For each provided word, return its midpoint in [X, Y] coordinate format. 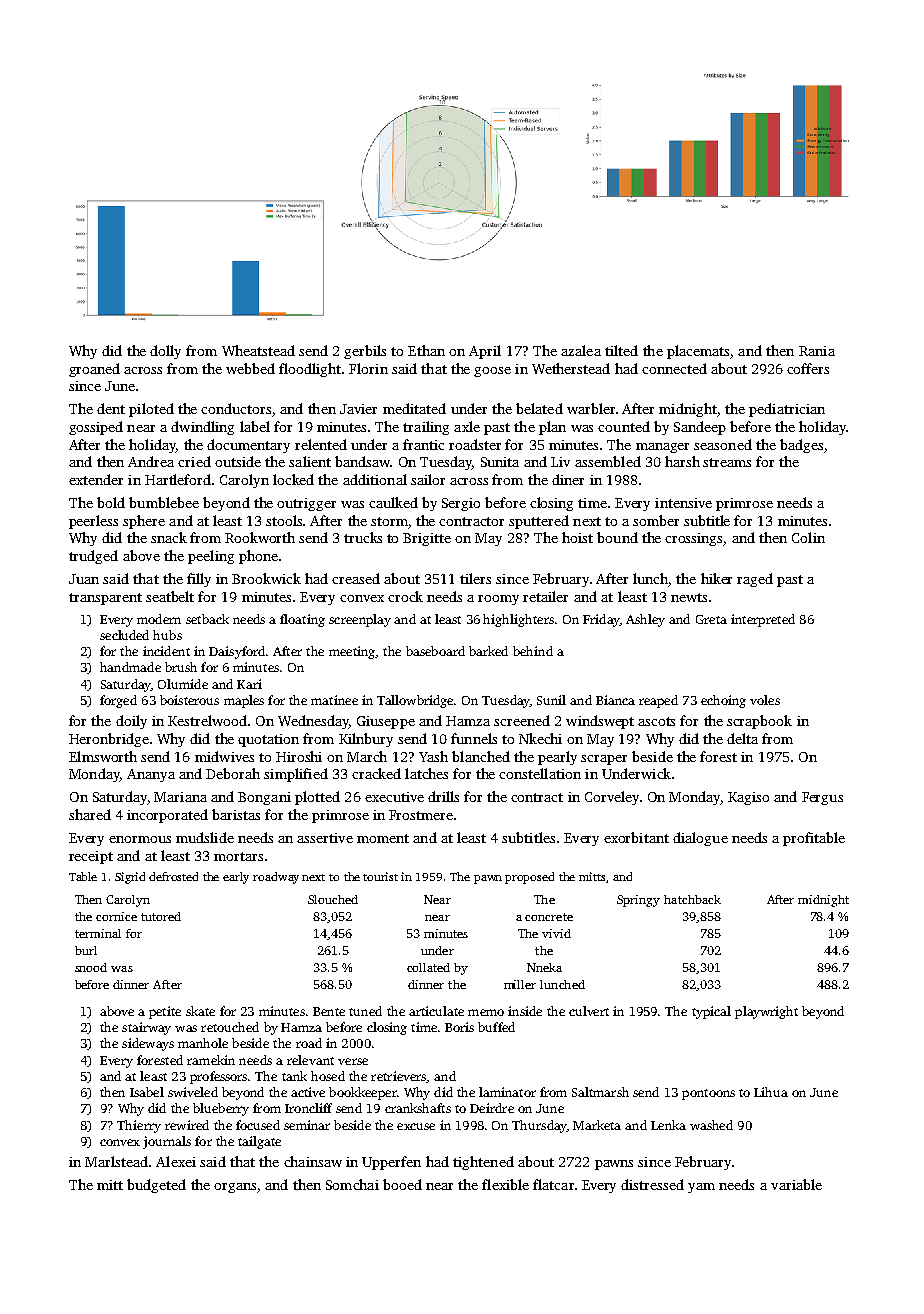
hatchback [692, 899]
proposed [529, 878]
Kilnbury [366, 740]
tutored [161, 916]
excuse [416, 1126]
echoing [723, 701]
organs [235, 1188]
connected [674, 368]
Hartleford [178, 479]
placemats [698, 352]
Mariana [180, 797]
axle [467, 426]
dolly [165, 352]
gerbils [365, 352]
